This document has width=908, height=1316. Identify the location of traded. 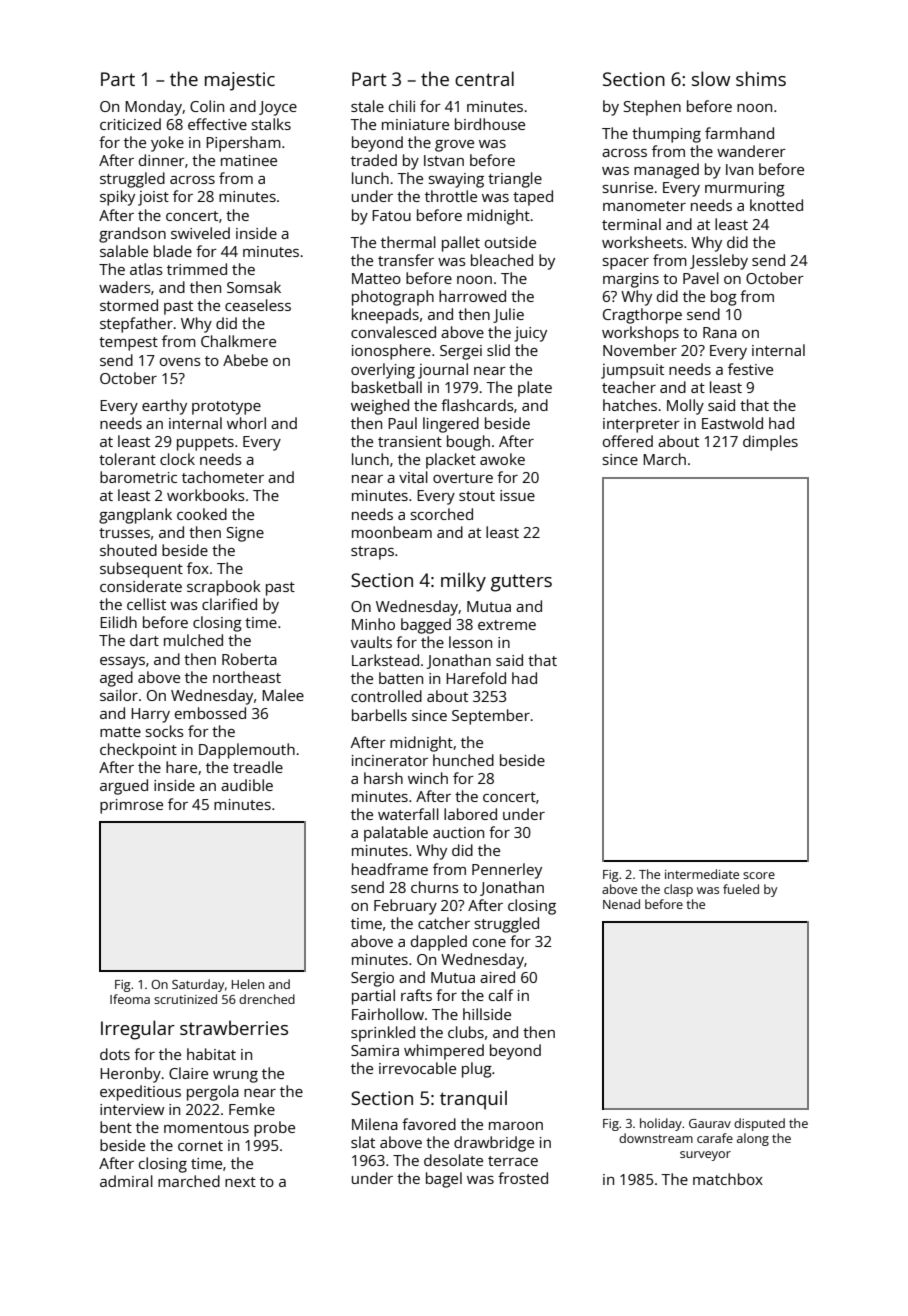
(374, 160).
